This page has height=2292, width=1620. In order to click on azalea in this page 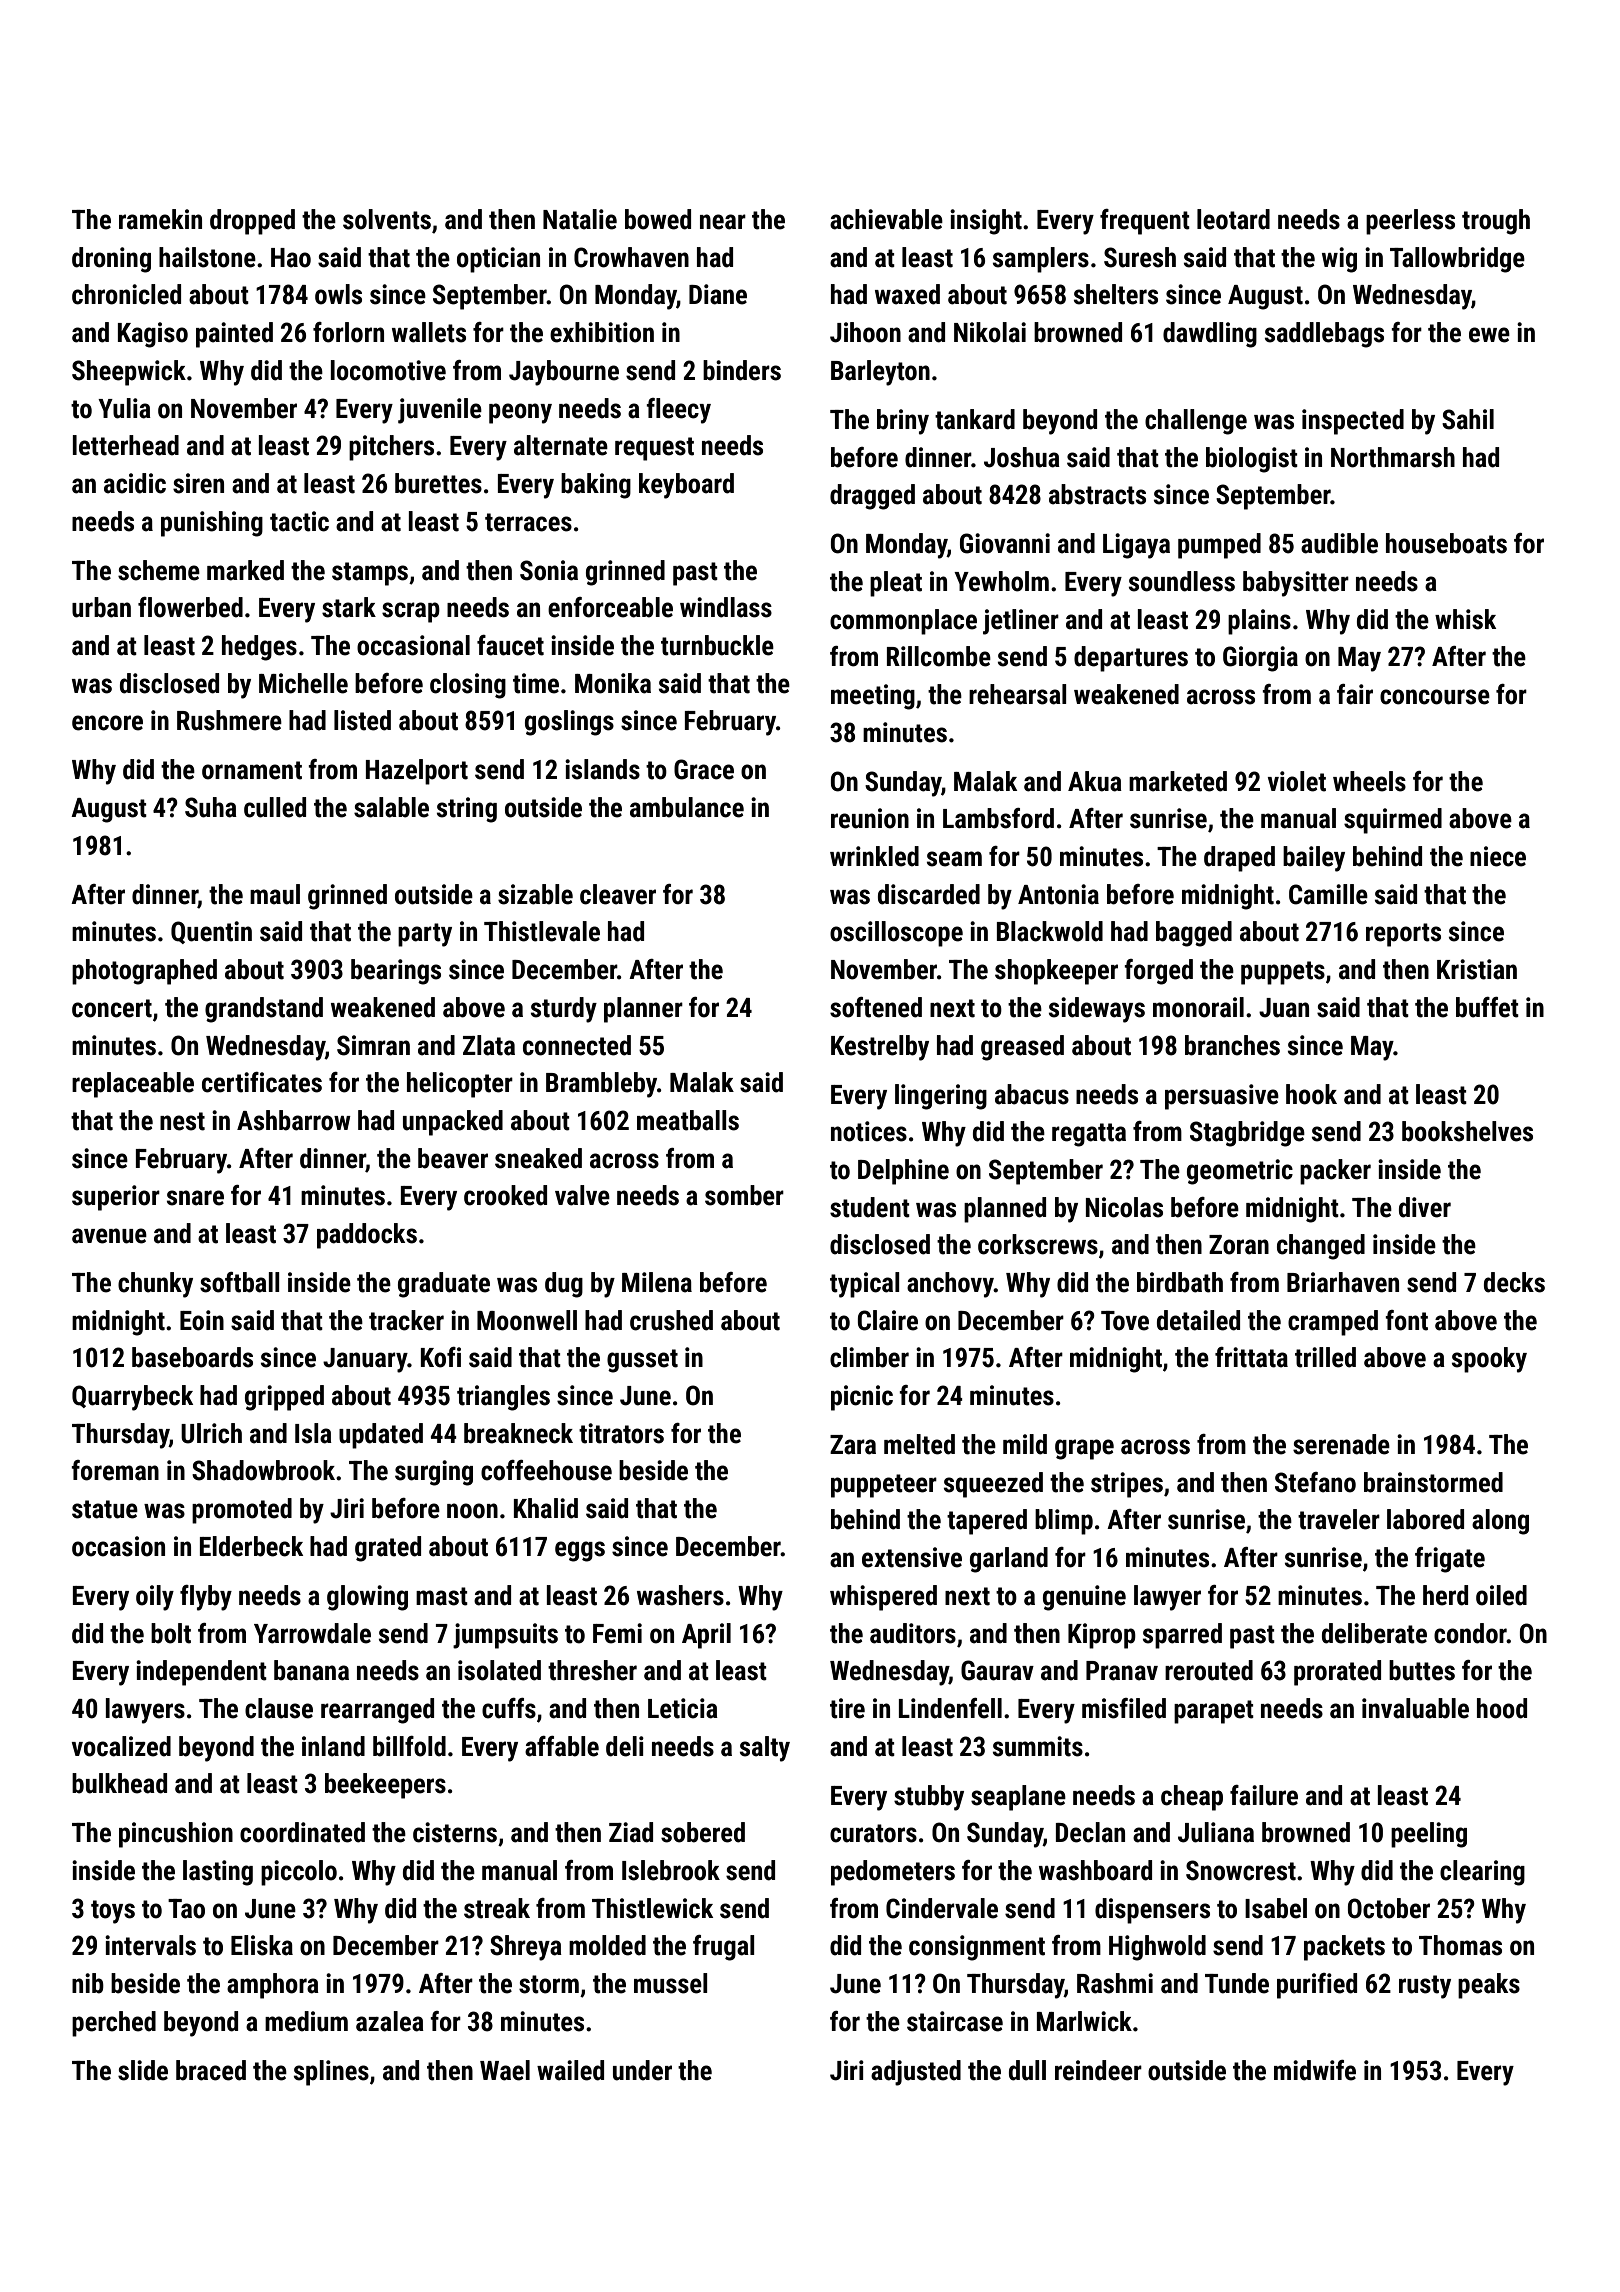, I will do `click(390, 2021)`.
